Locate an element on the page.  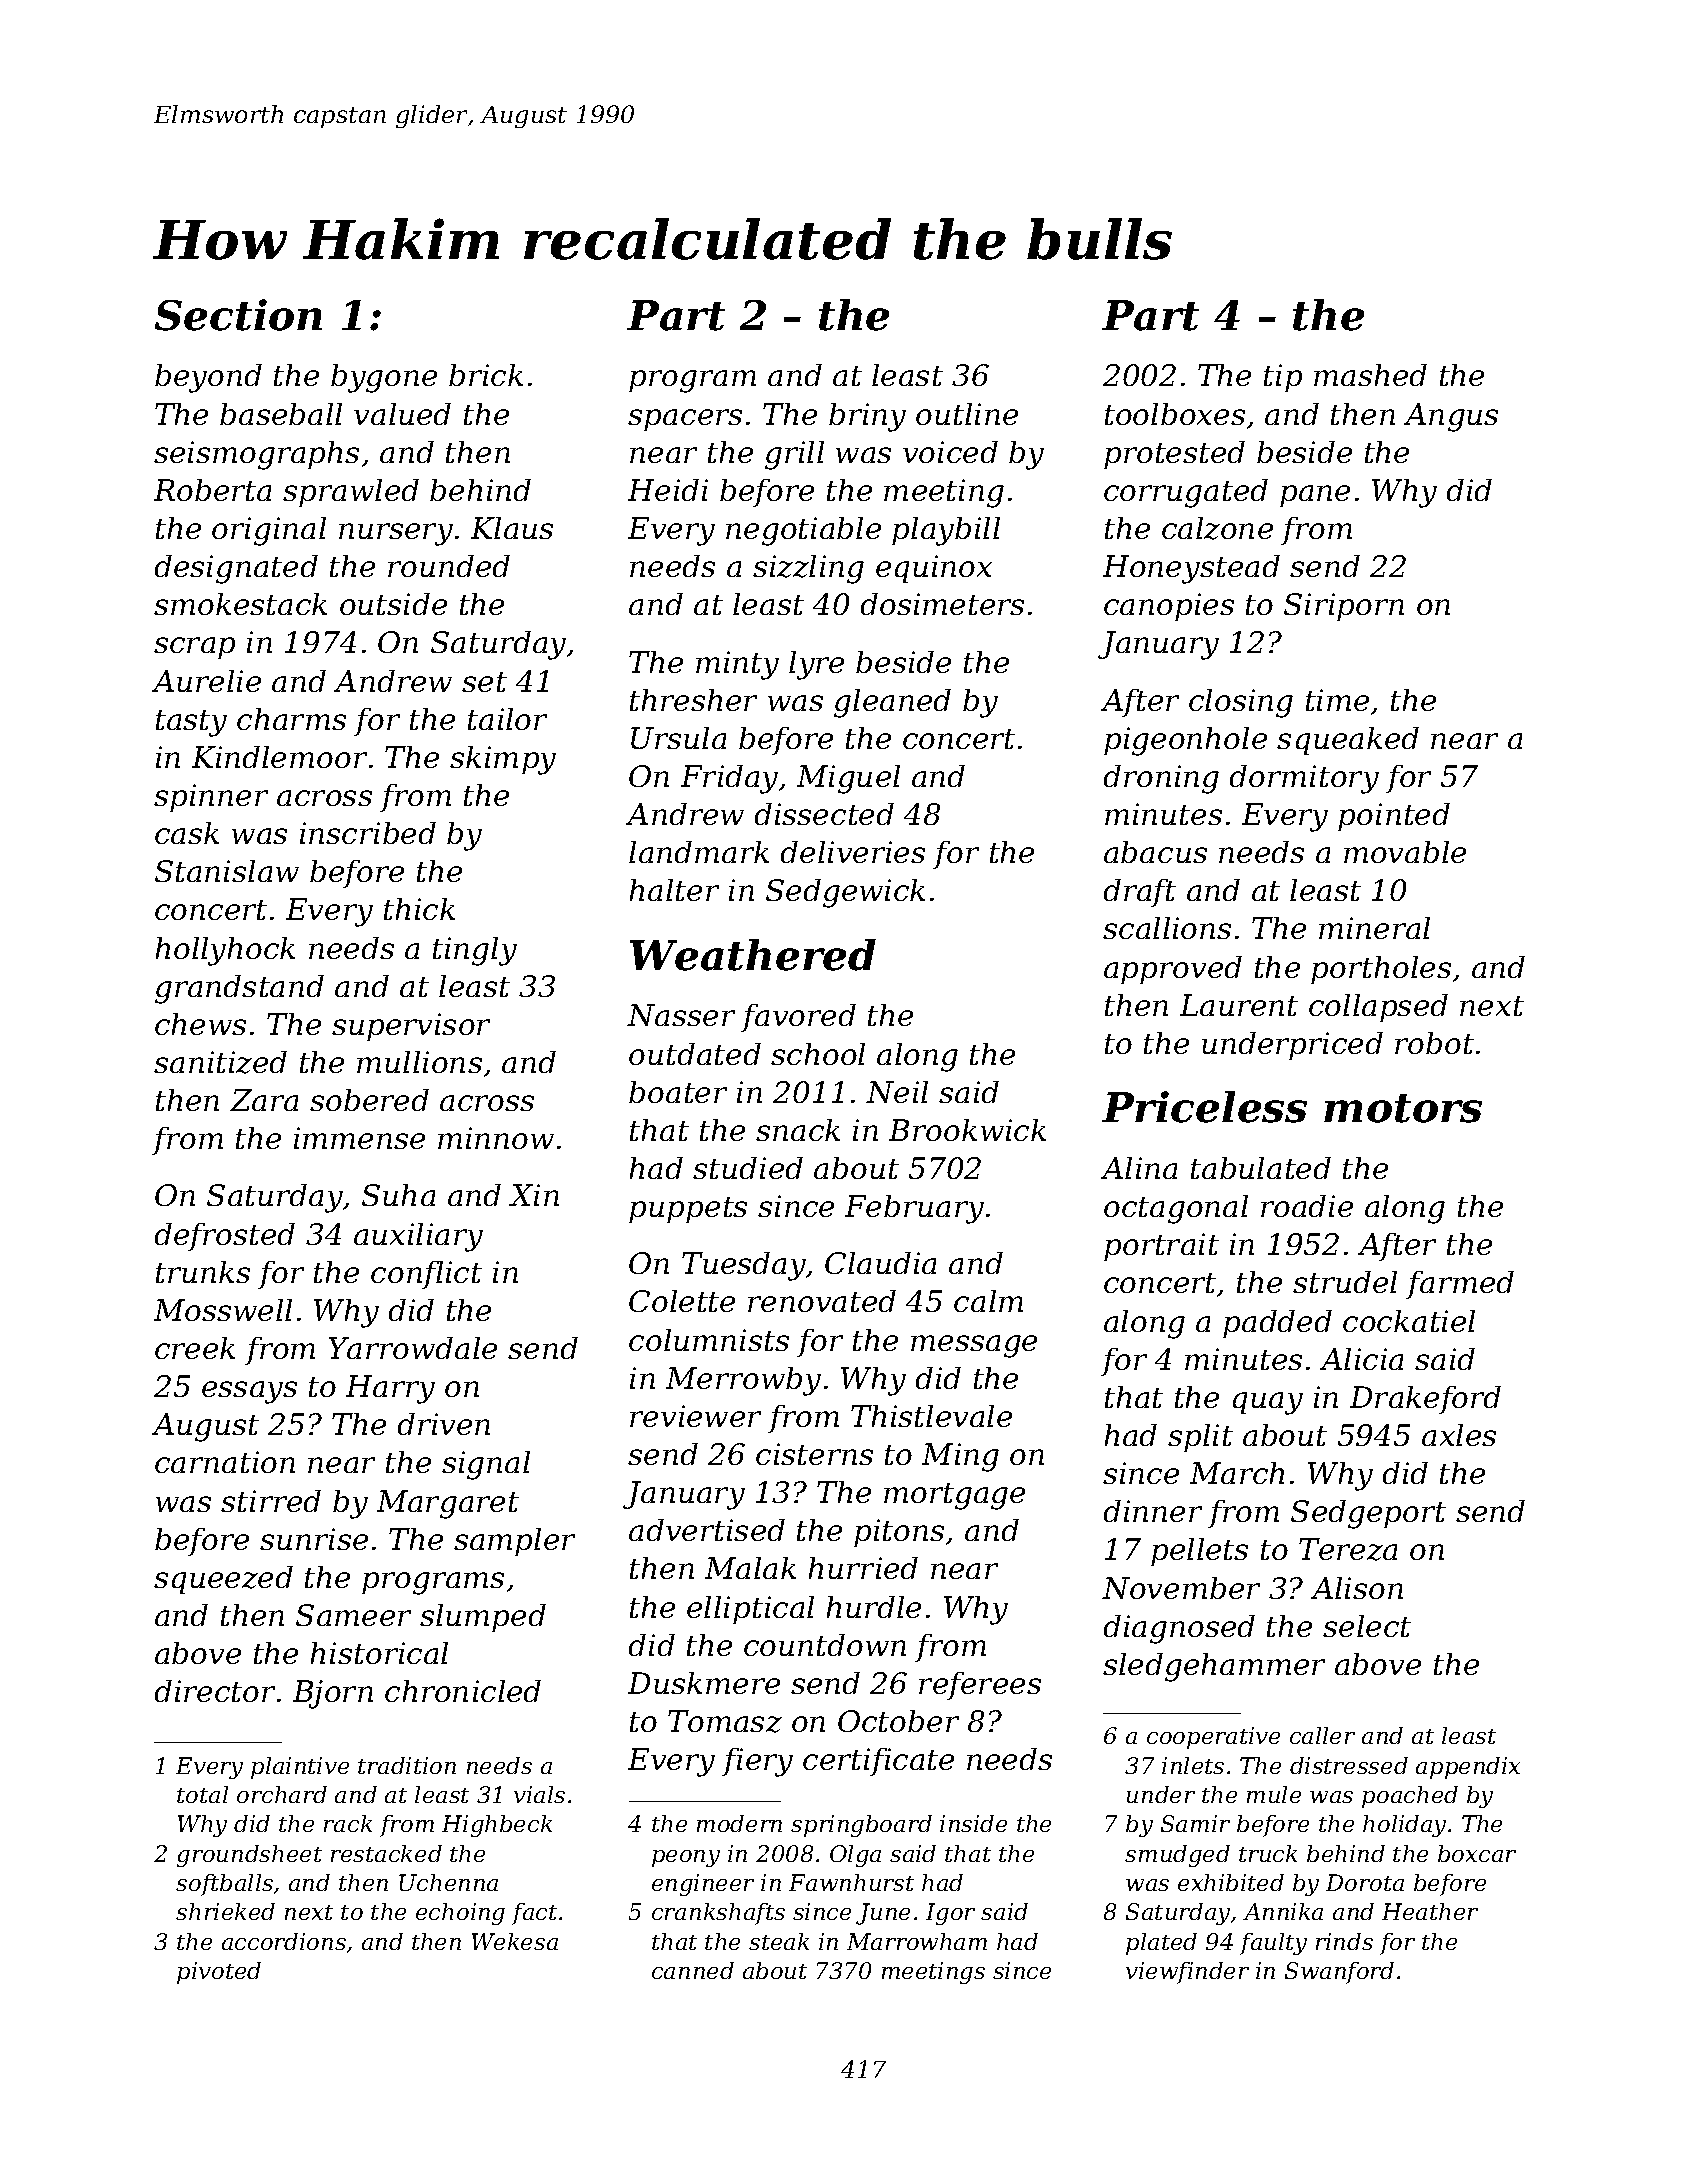
toolboxes is located at coordinates (1175, 414).
